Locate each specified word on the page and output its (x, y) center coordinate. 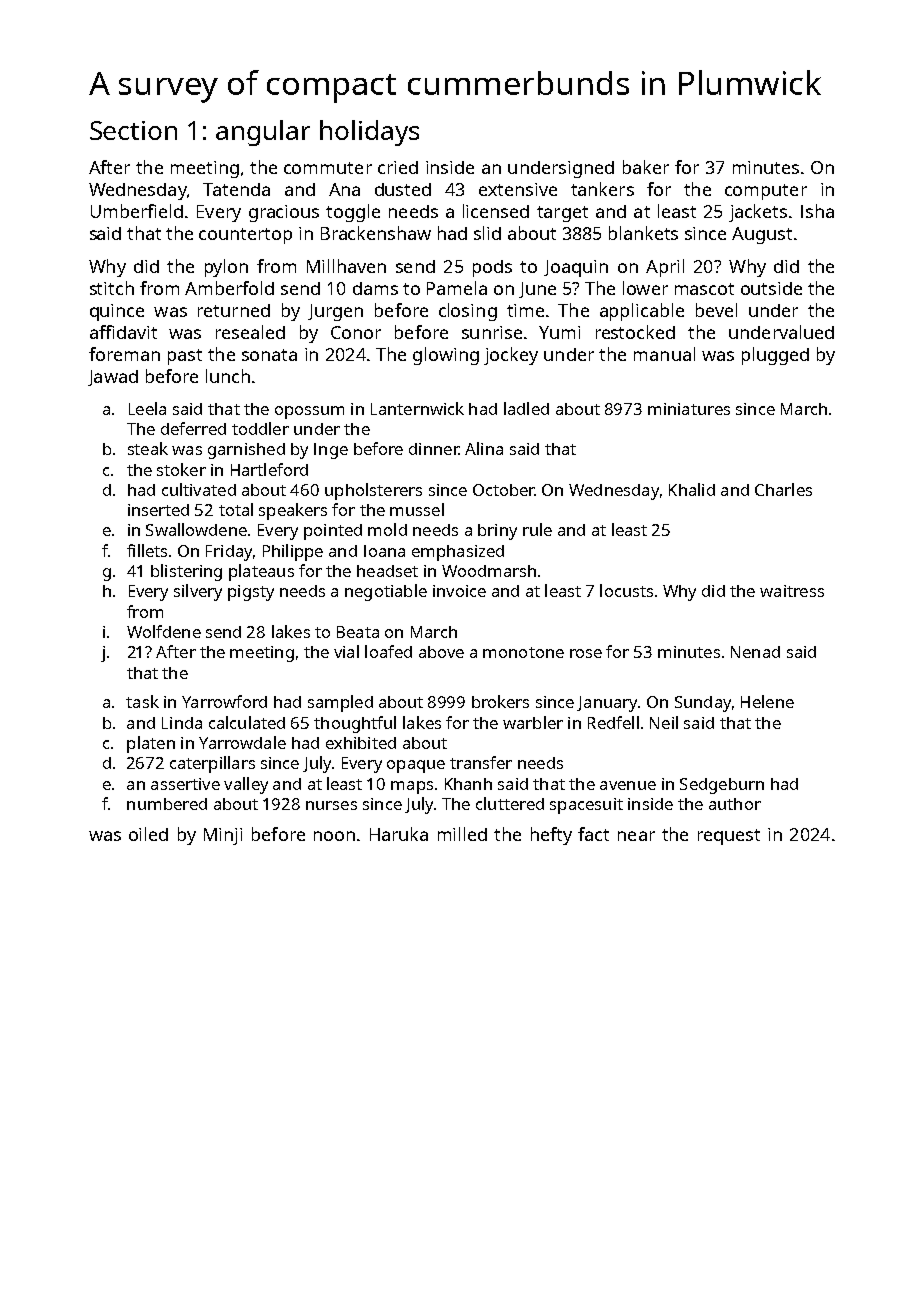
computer (766, 192)
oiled (148, 834)
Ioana (384, 551)
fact (593, 834)
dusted (403, 189)
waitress (792, 591)
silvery (198, 592)
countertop (245, 236)
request (729, 837)
